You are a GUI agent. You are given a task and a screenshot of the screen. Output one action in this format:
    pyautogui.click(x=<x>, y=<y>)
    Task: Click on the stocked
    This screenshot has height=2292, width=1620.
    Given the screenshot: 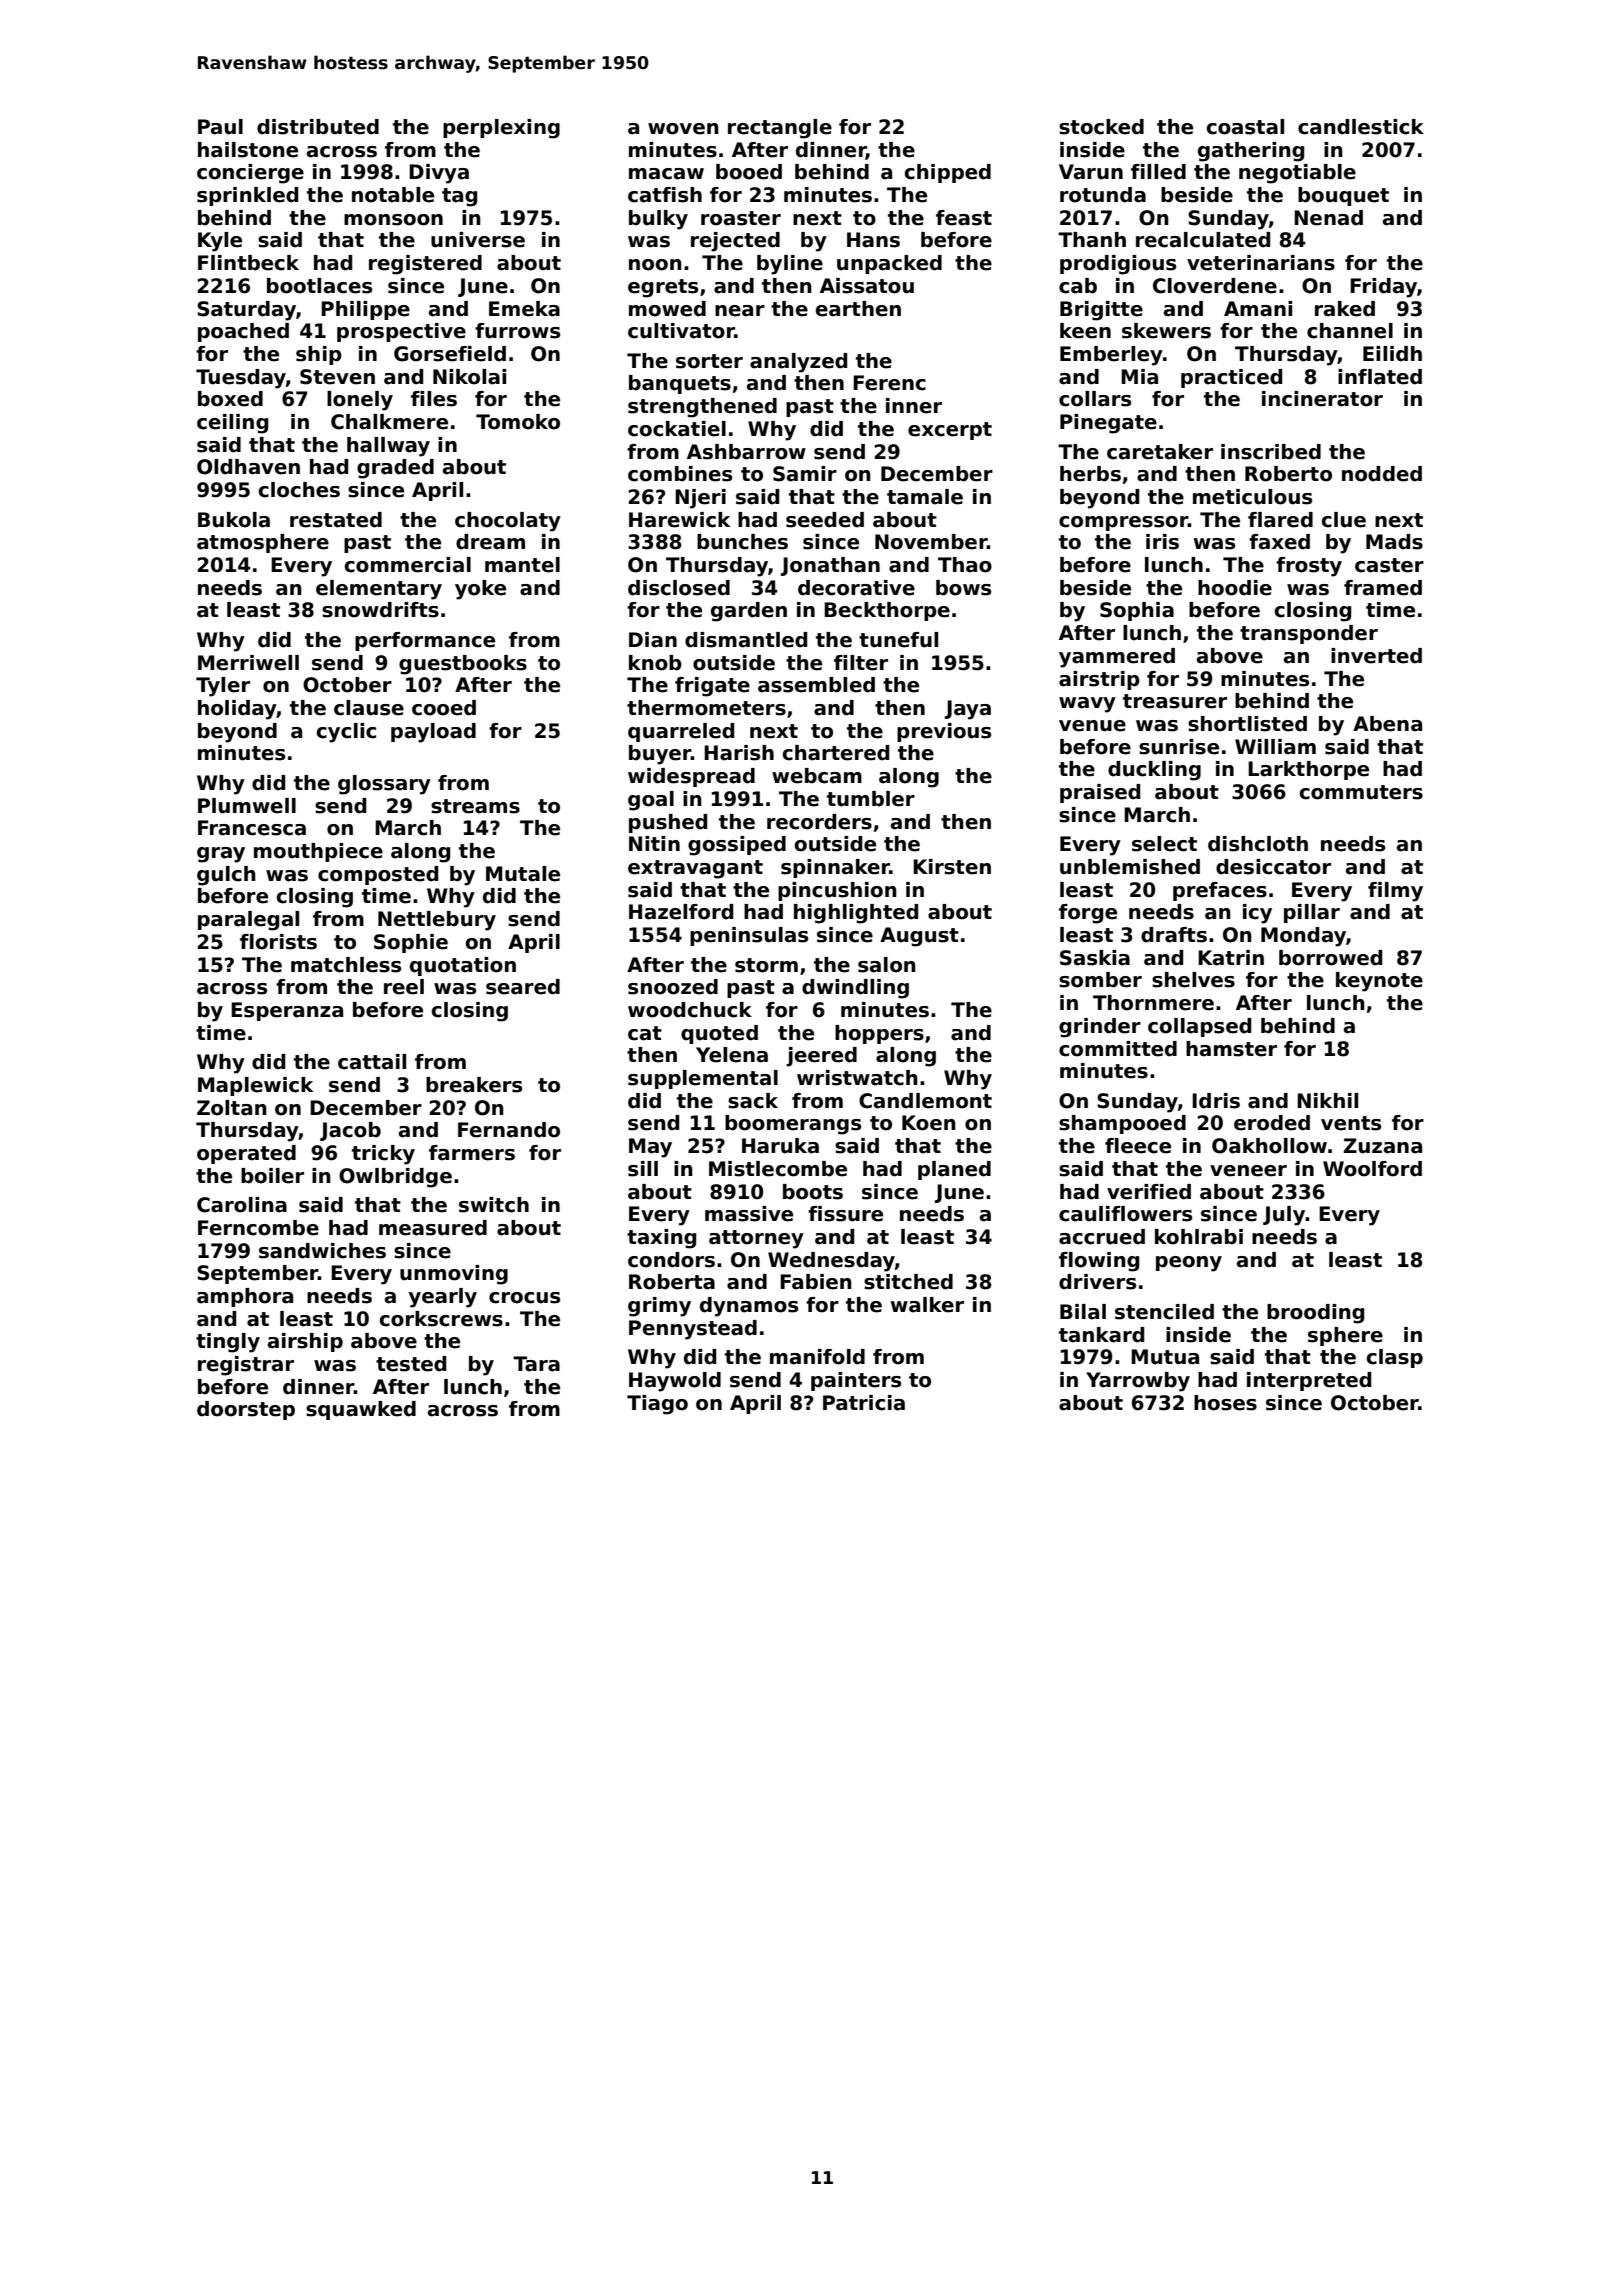 What is the action you would take?
    pyautogui.click(x=1101, y=127)
